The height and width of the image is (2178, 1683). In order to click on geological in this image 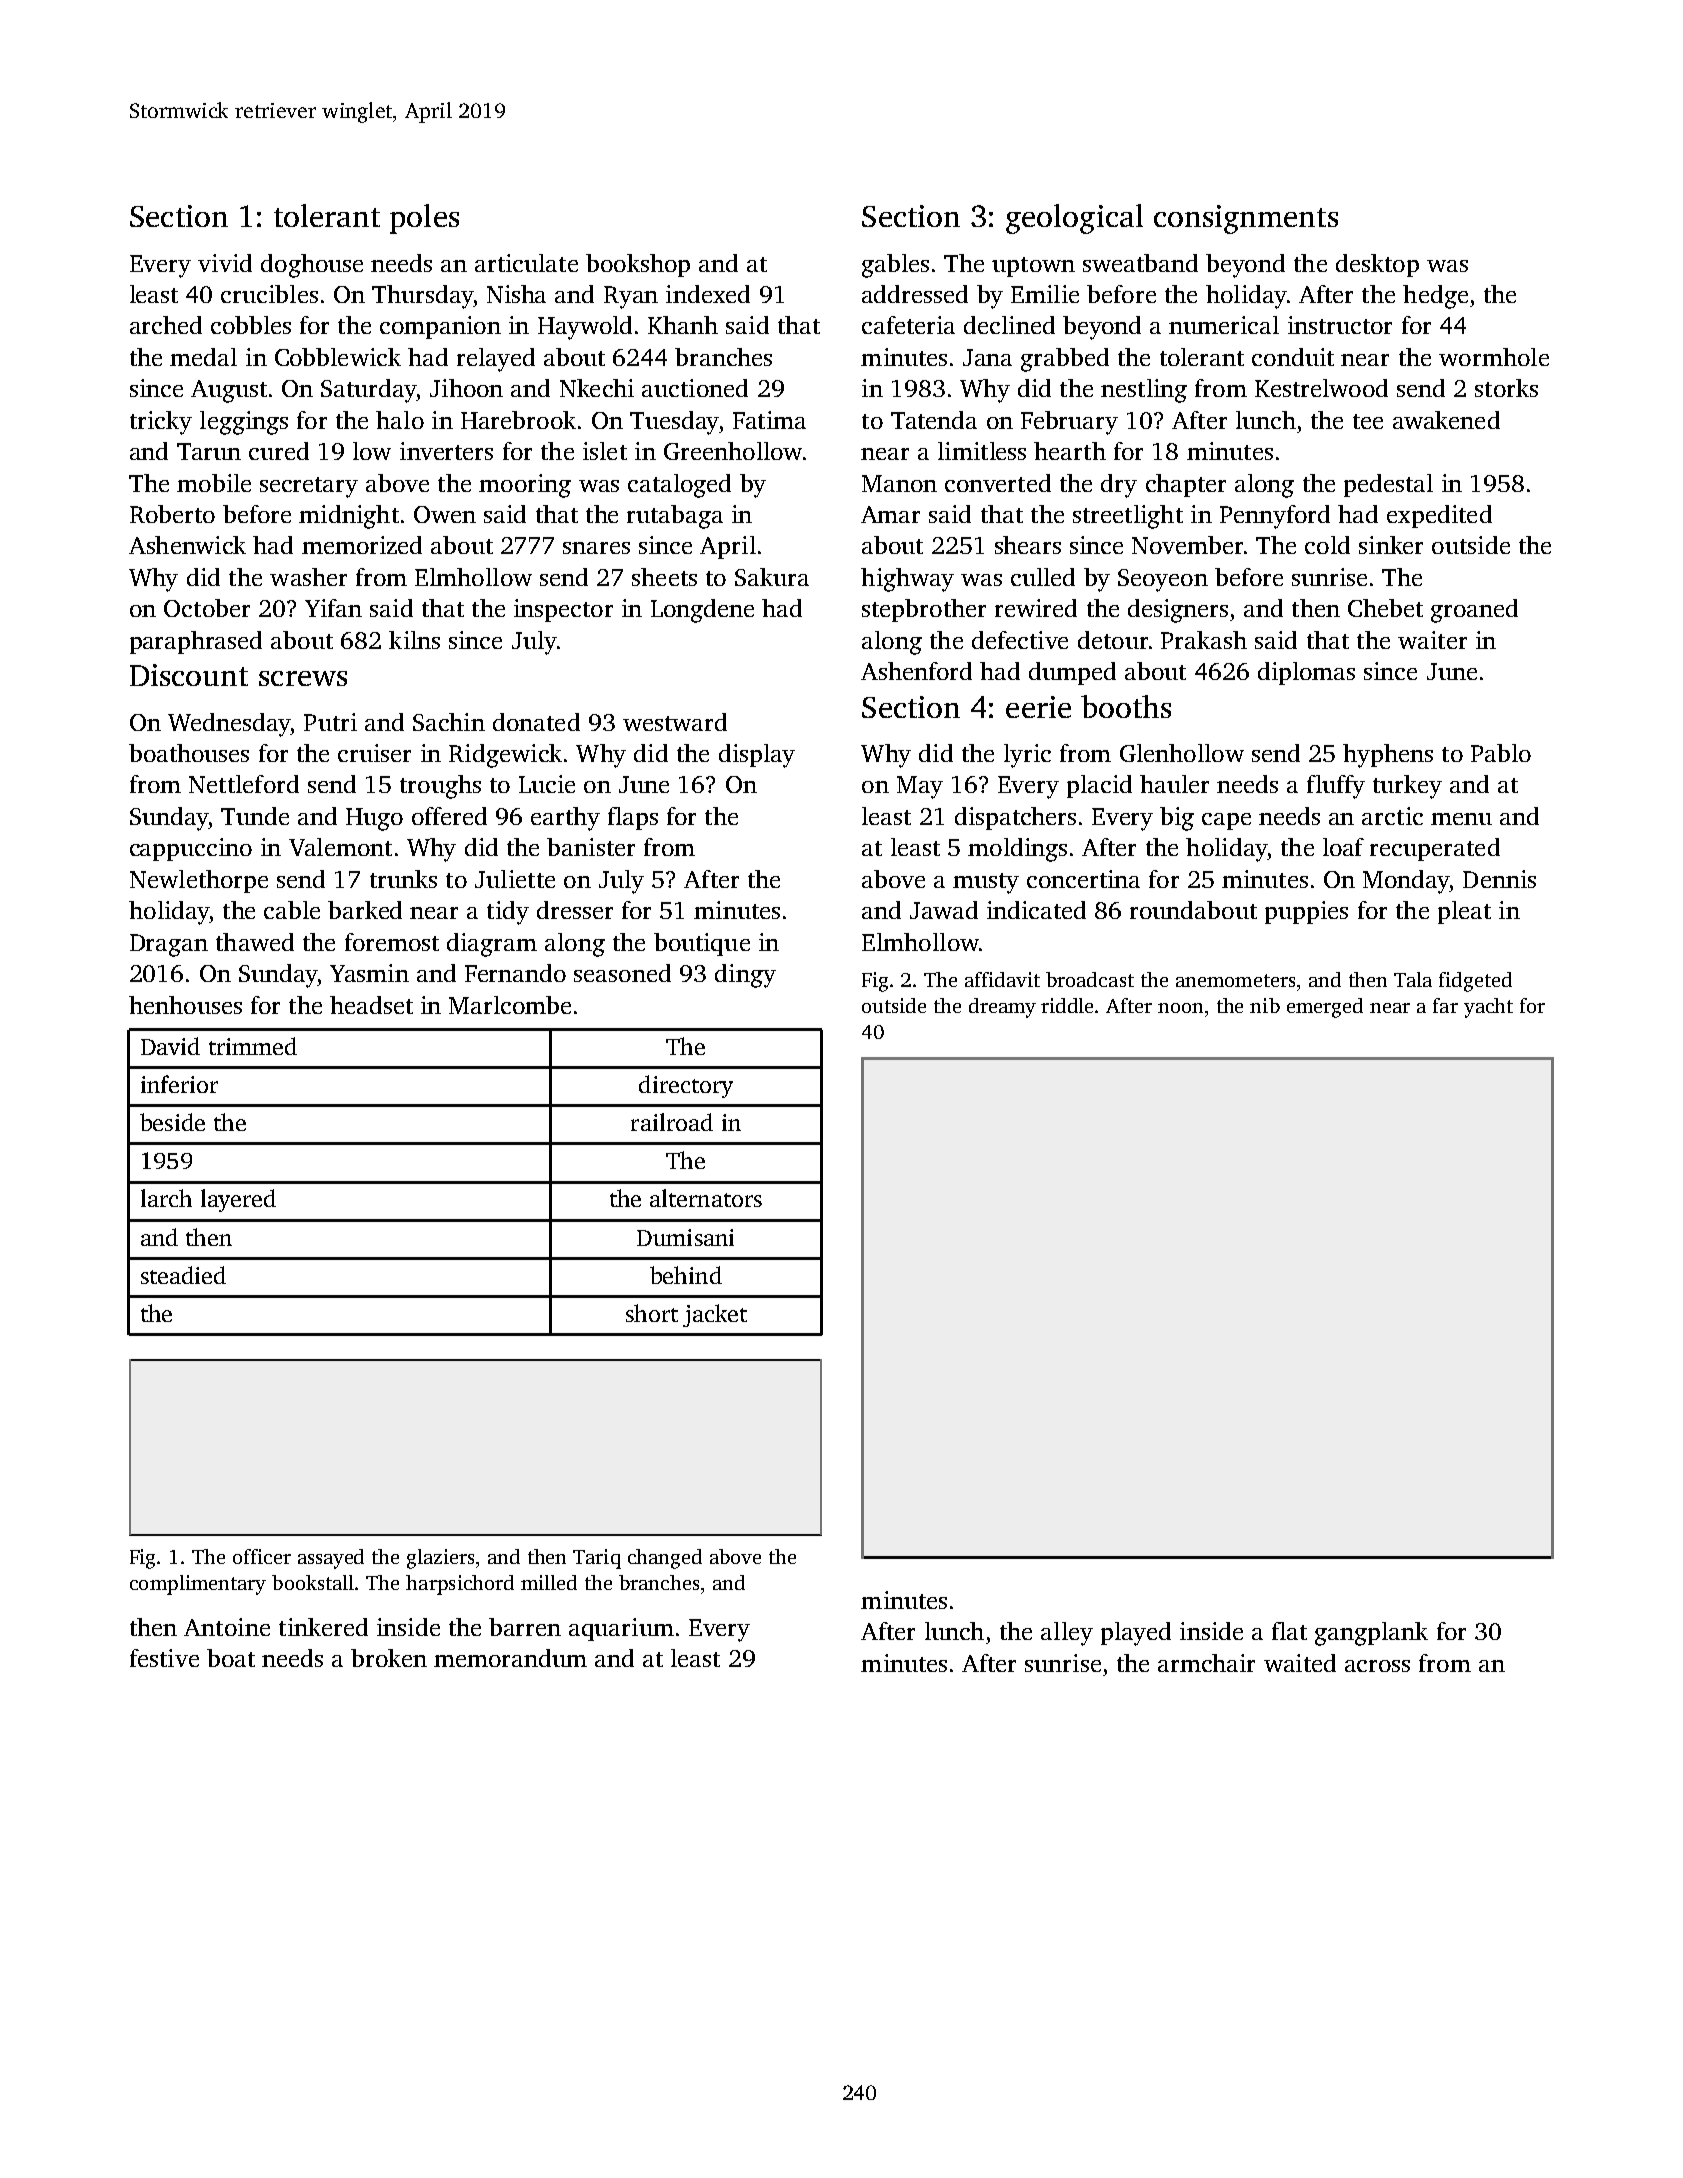, I will do `click(1074, 219)`.
